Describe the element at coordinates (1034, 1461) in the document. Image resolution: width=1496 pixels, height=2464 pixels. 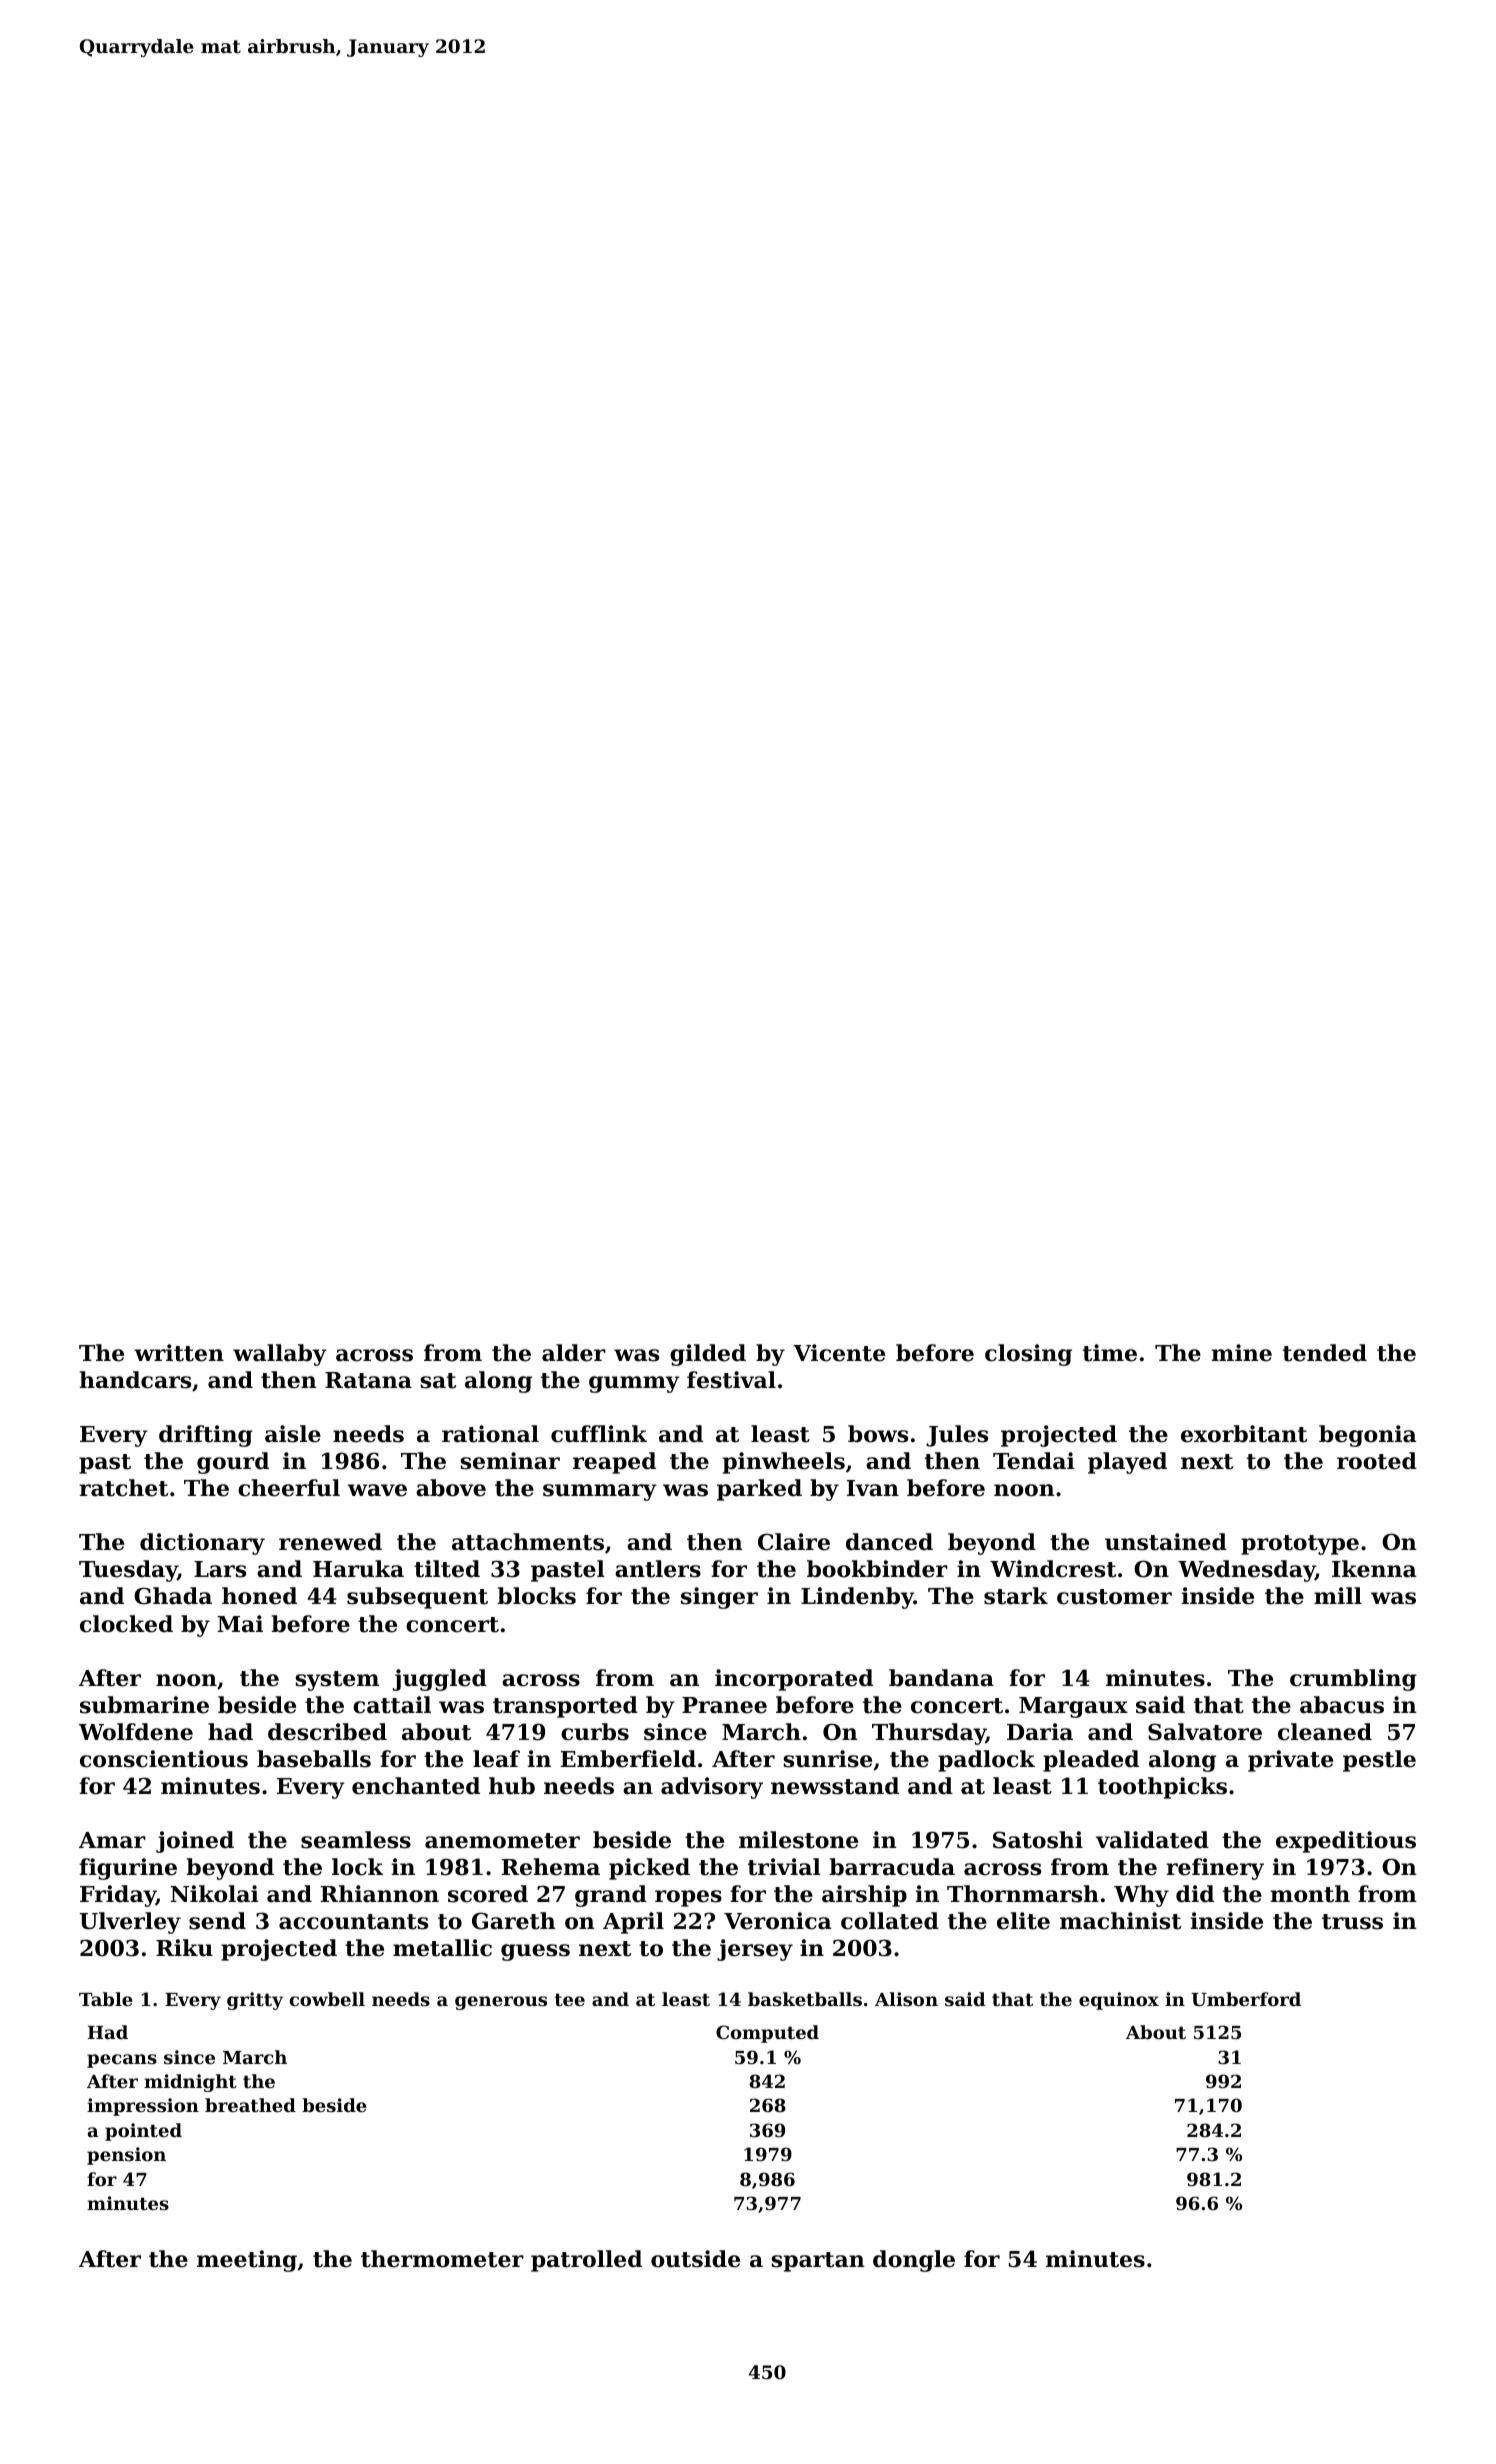
I see `Tendai` at that location.
